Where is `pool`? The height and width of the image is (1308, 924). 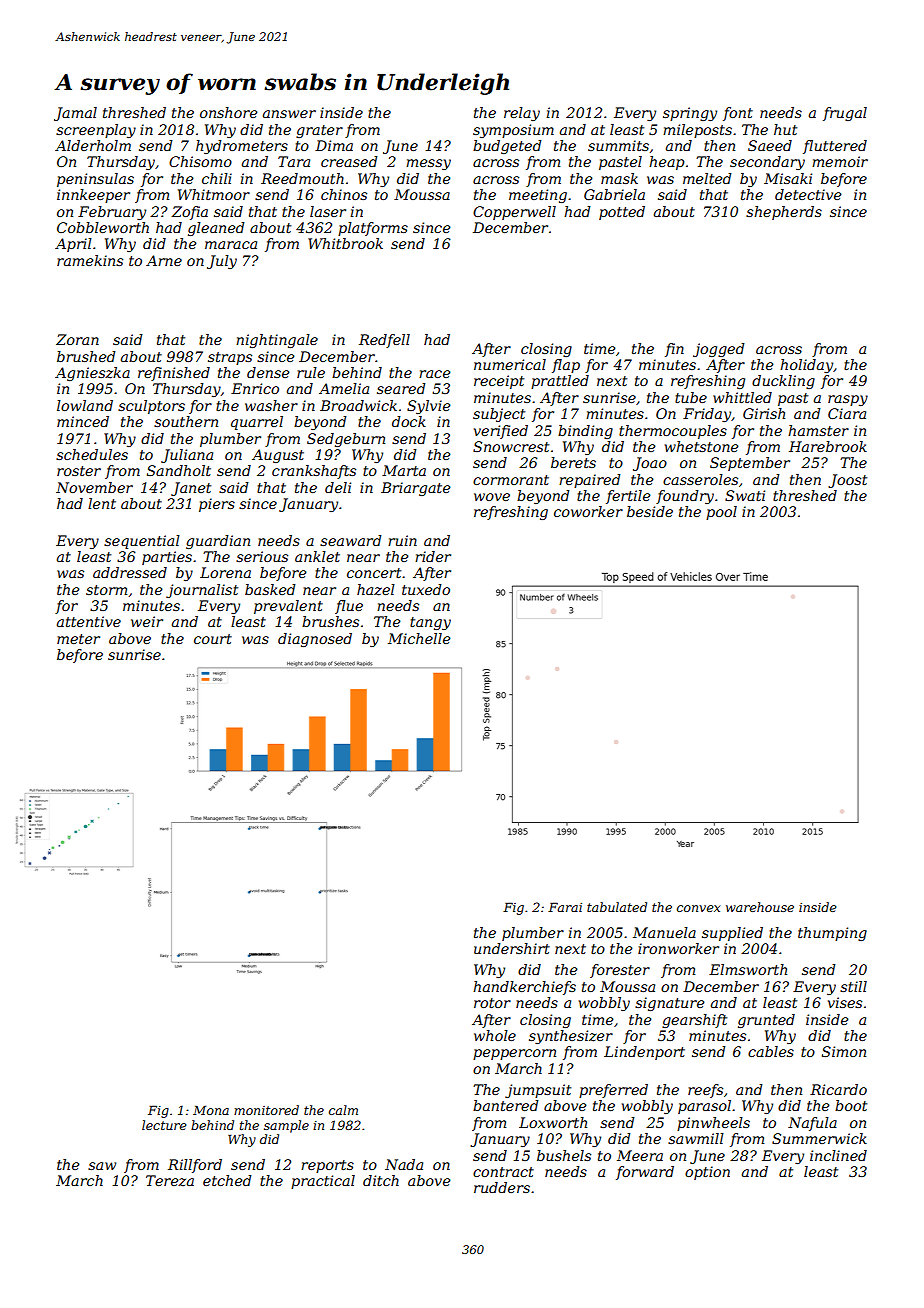
pool is located at coordinates (721, 513).
